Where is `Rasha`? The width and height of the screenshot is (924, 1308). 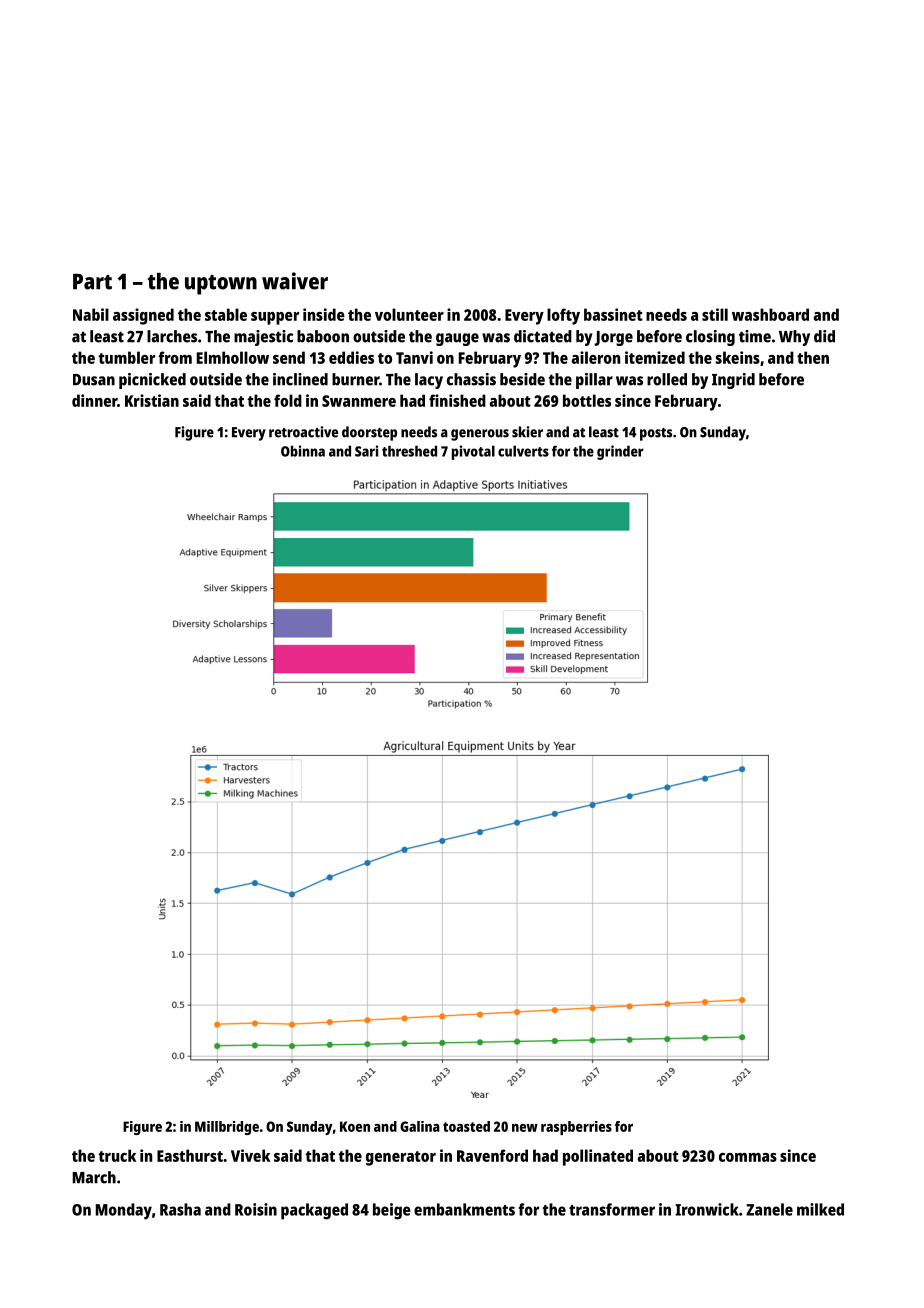
Rasha is located at coordinates (180, 1209).
